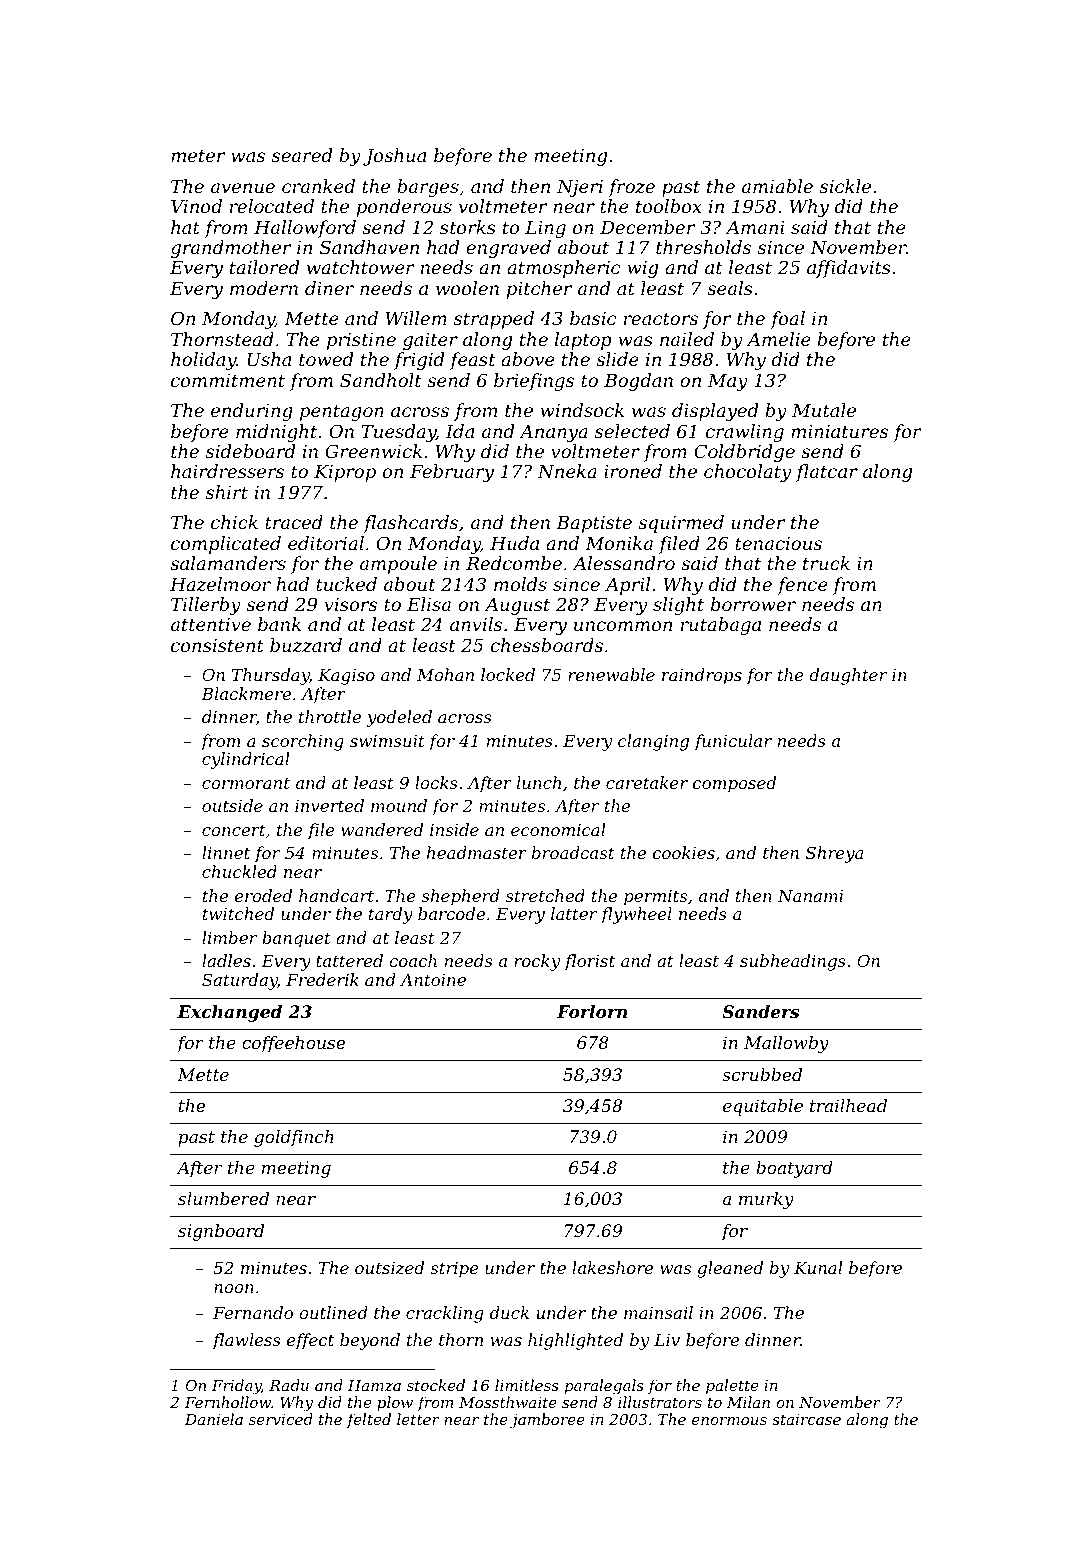 The width and height of the page is (1092, 1551). I want to click on woolen, so click(467, 288).
